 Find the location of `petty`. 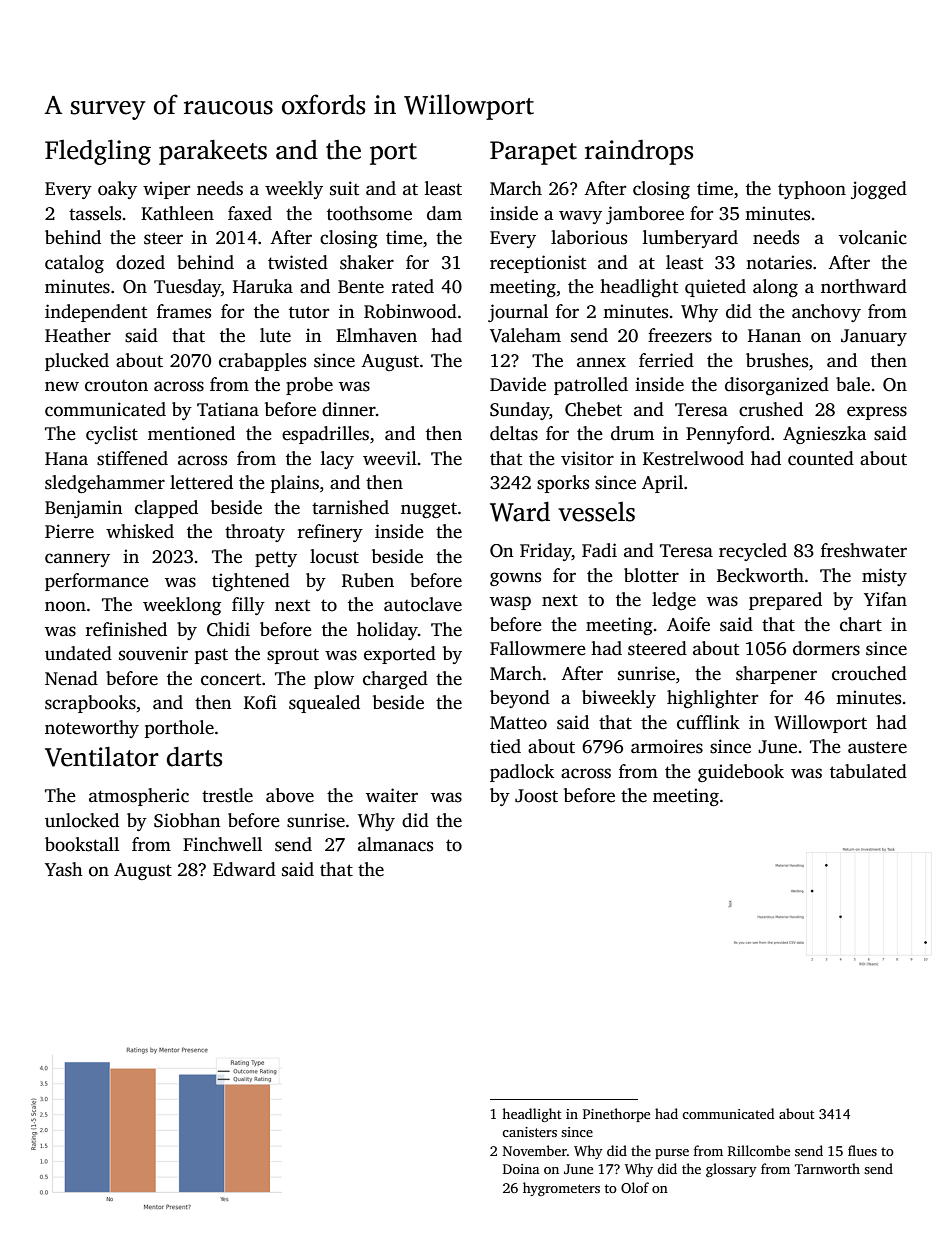

petty is located at coordinates (276, 559).
